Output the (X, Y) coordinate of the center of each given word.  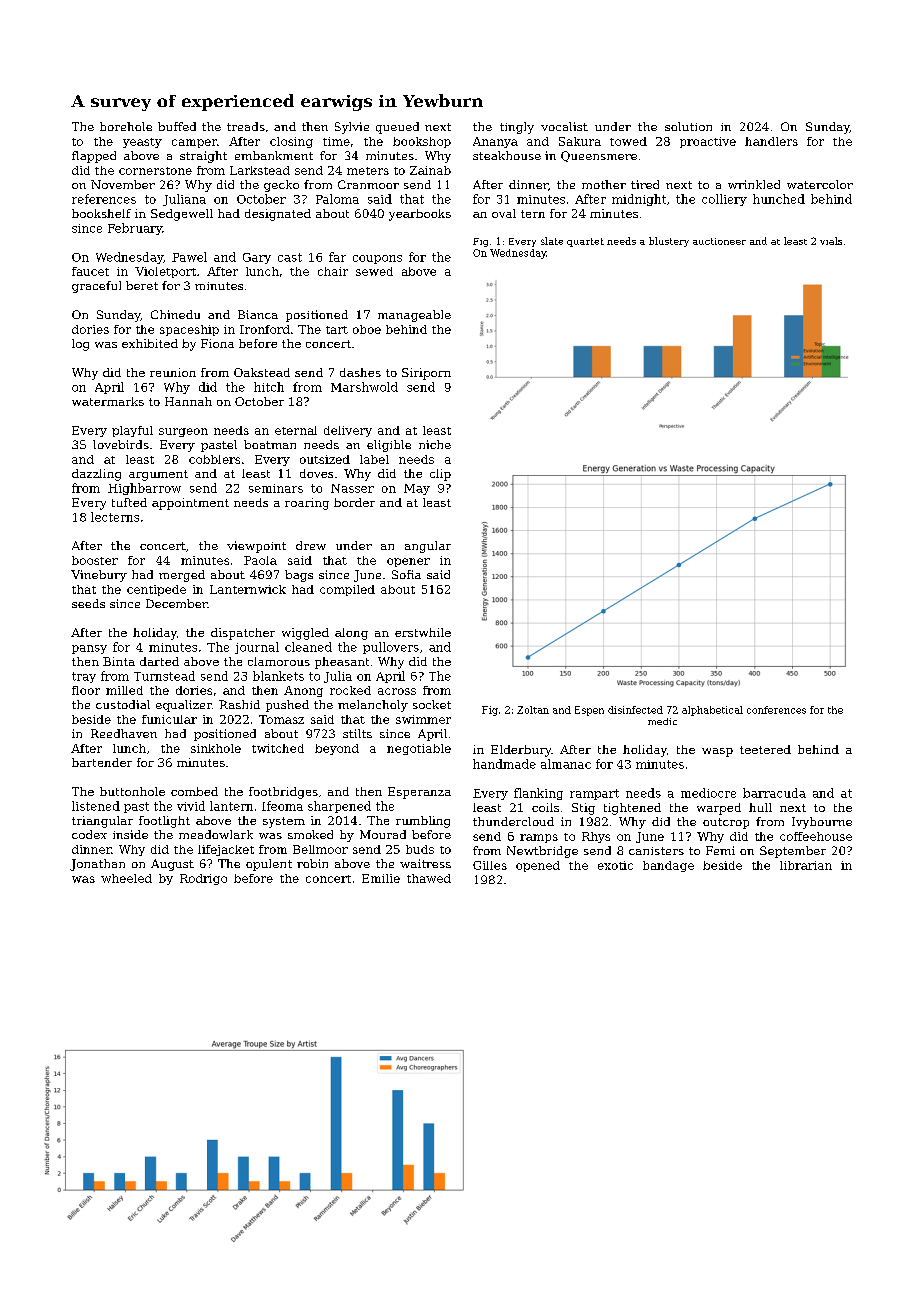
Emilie (381, 878)
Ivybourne (822, 823)
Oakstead (262, 372)
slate (552, 241)
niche (435, 444)
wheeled (126, 878)
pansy (89, 649)
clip (440, 475)
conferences (776, 710)
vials (831, 241)
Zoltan (533, 710)
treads (246, 126)
